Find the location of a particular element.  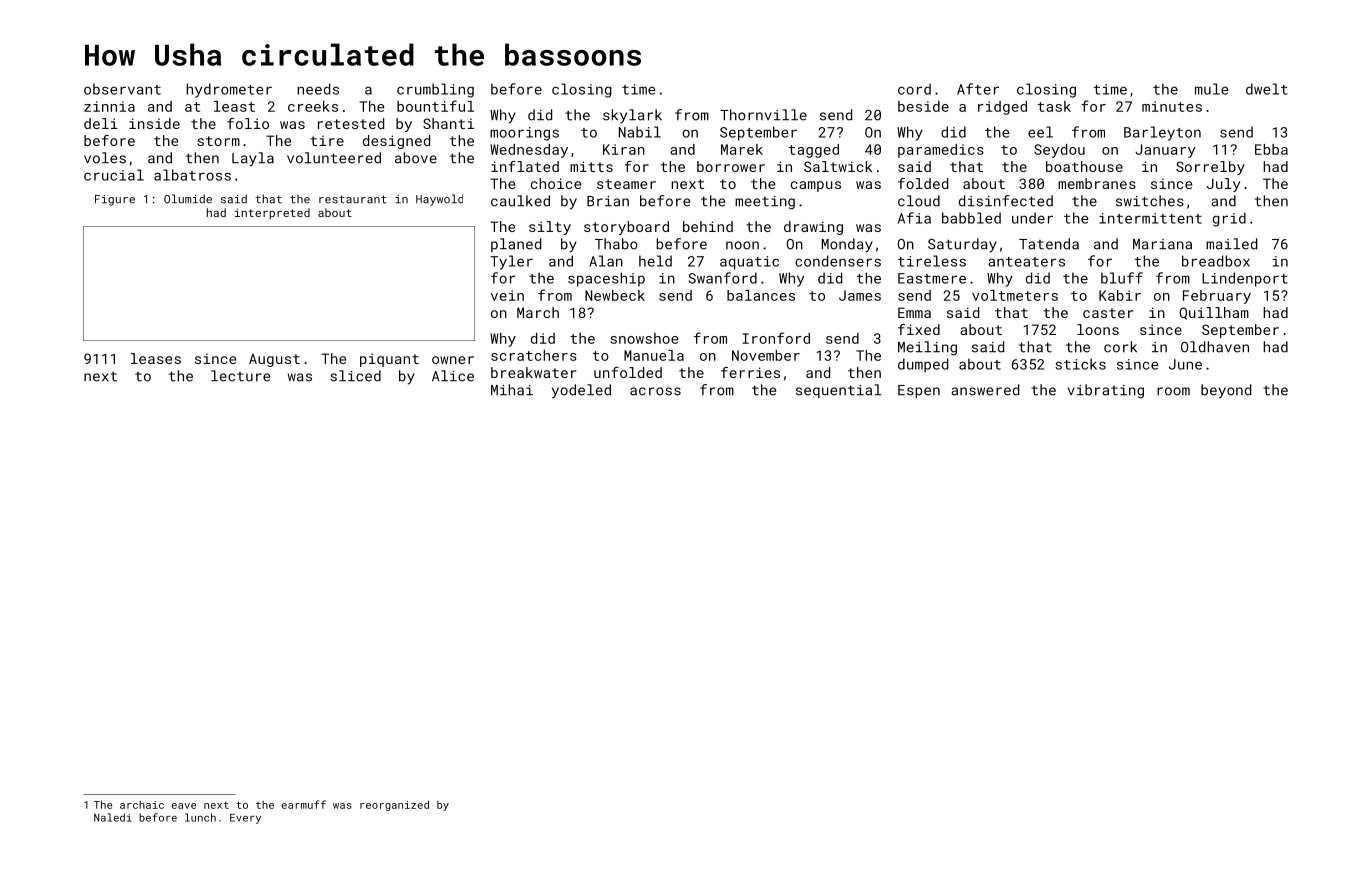

sequential is located at coordinates (838, 391).
